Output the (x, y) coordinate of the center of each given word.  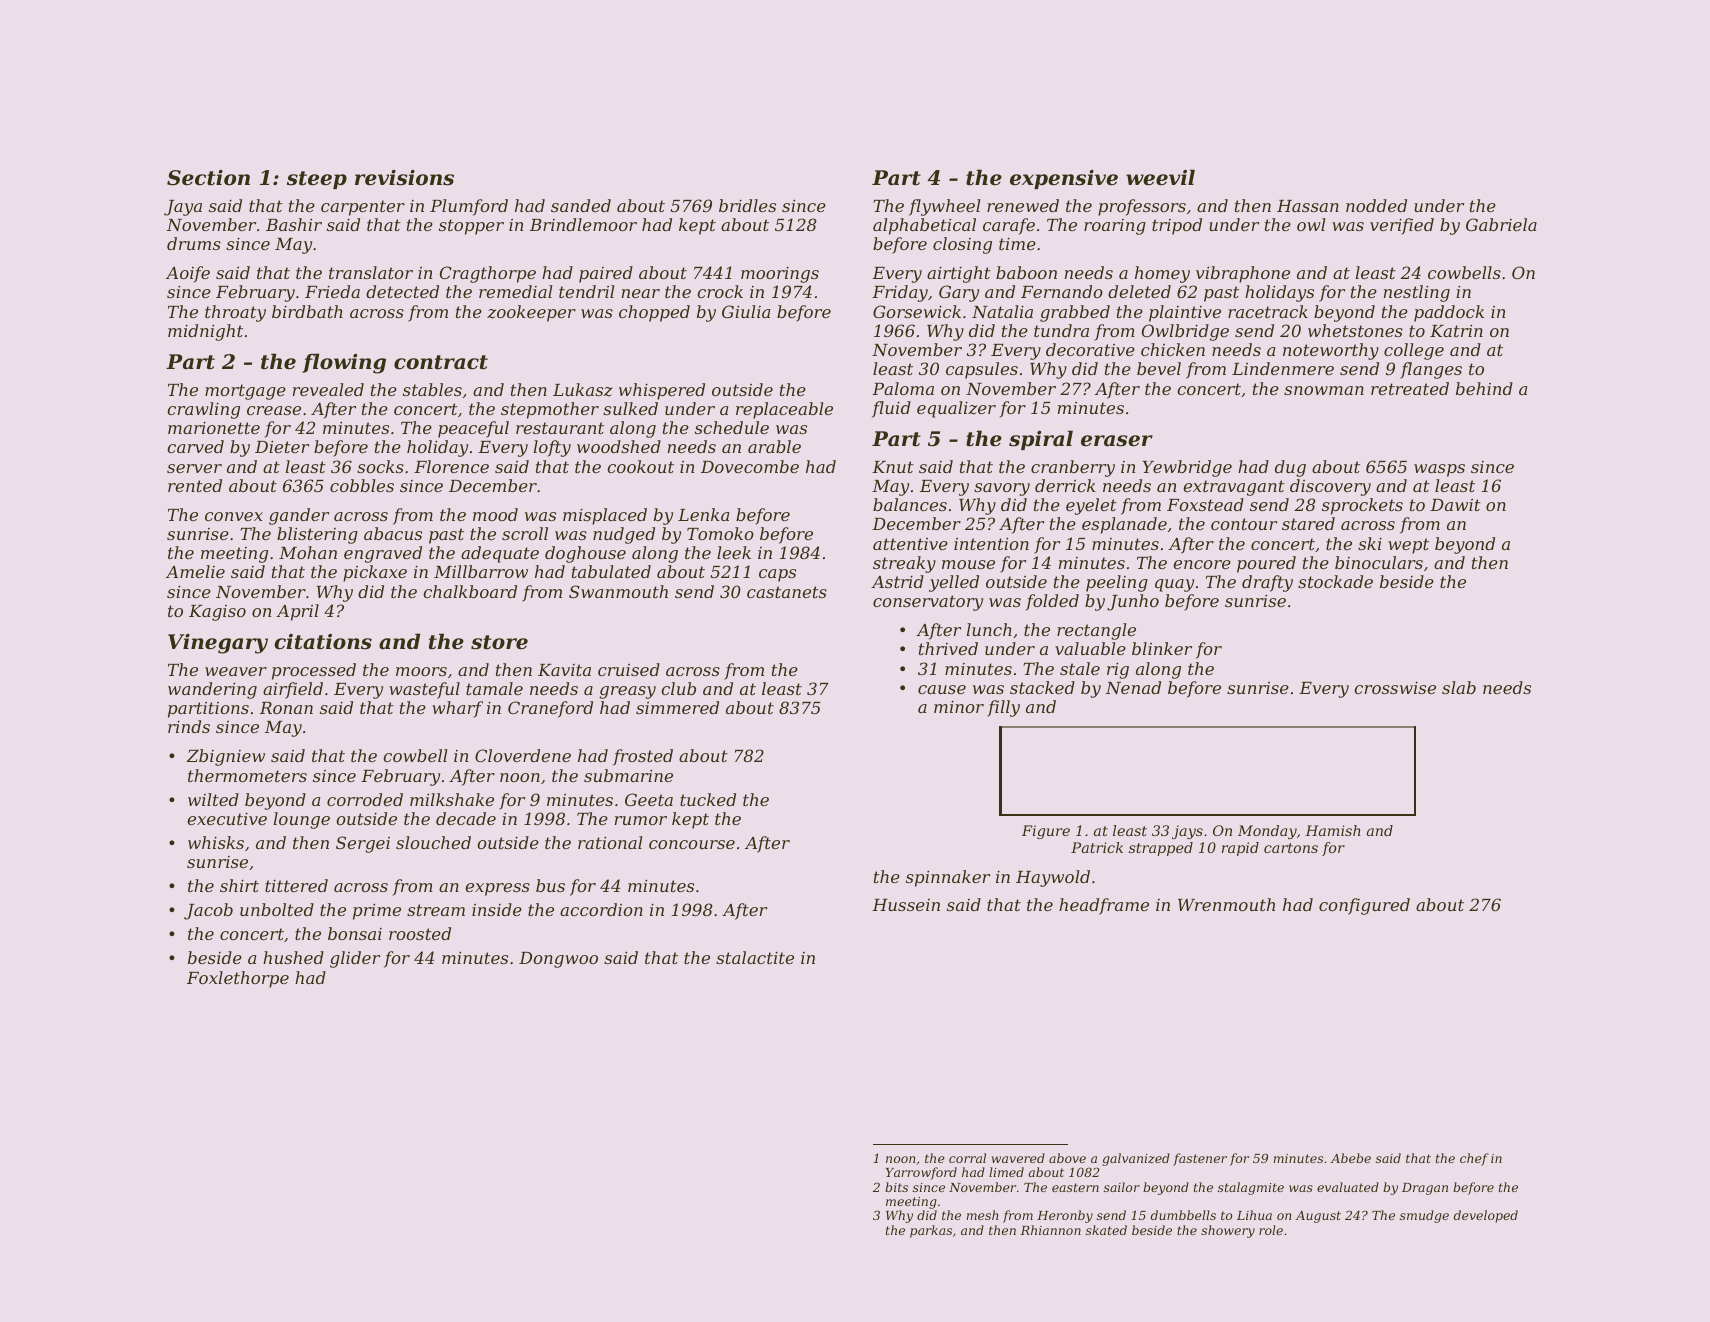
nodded (1376, 205)
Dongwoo (558, 960)
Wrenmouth (1226, 904)
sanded (581, 205)
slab (1459, 687)
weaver (236, 671)
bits (896, 1187)
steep (317, 180)
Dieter (282, 446)
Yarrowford (921, 1173)
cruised (629, 669)
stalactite (755, 957)
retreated (1410, 388)
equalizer (956, 409)
